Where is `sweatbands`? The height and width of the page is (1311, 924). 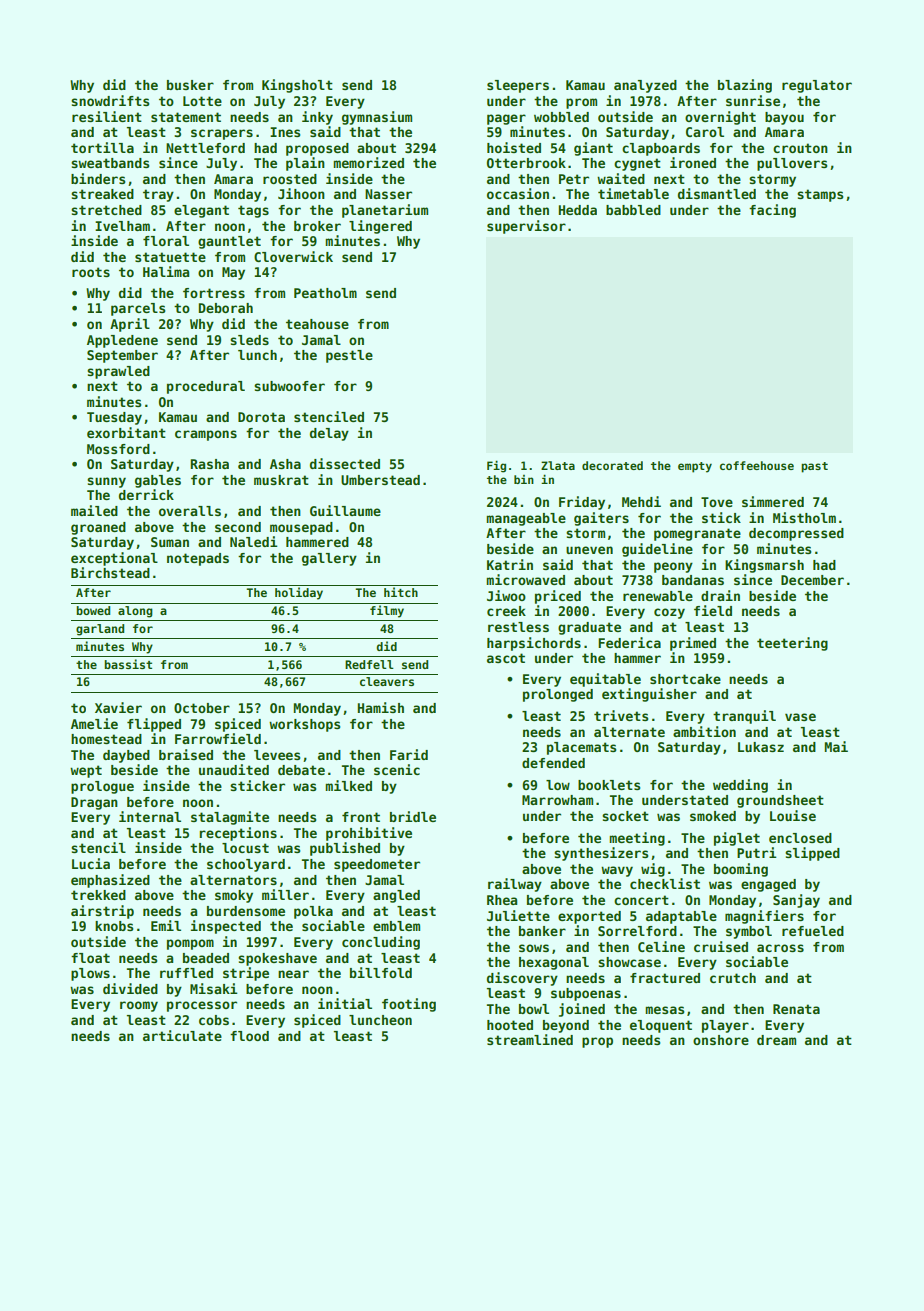 sweatbands is located at coordinates (110, 163).
